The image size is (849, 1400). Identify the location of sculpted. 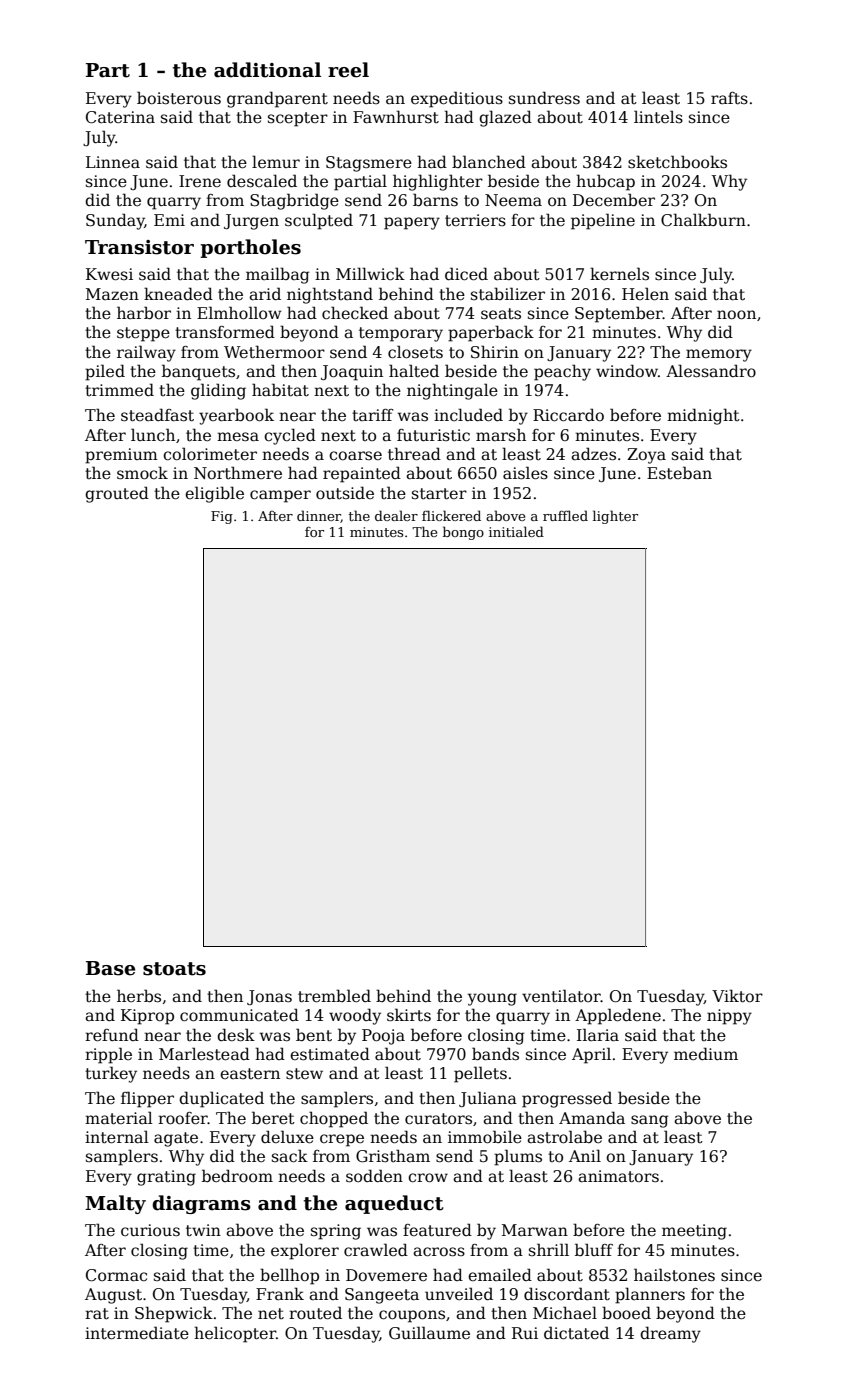
(319, 221).
